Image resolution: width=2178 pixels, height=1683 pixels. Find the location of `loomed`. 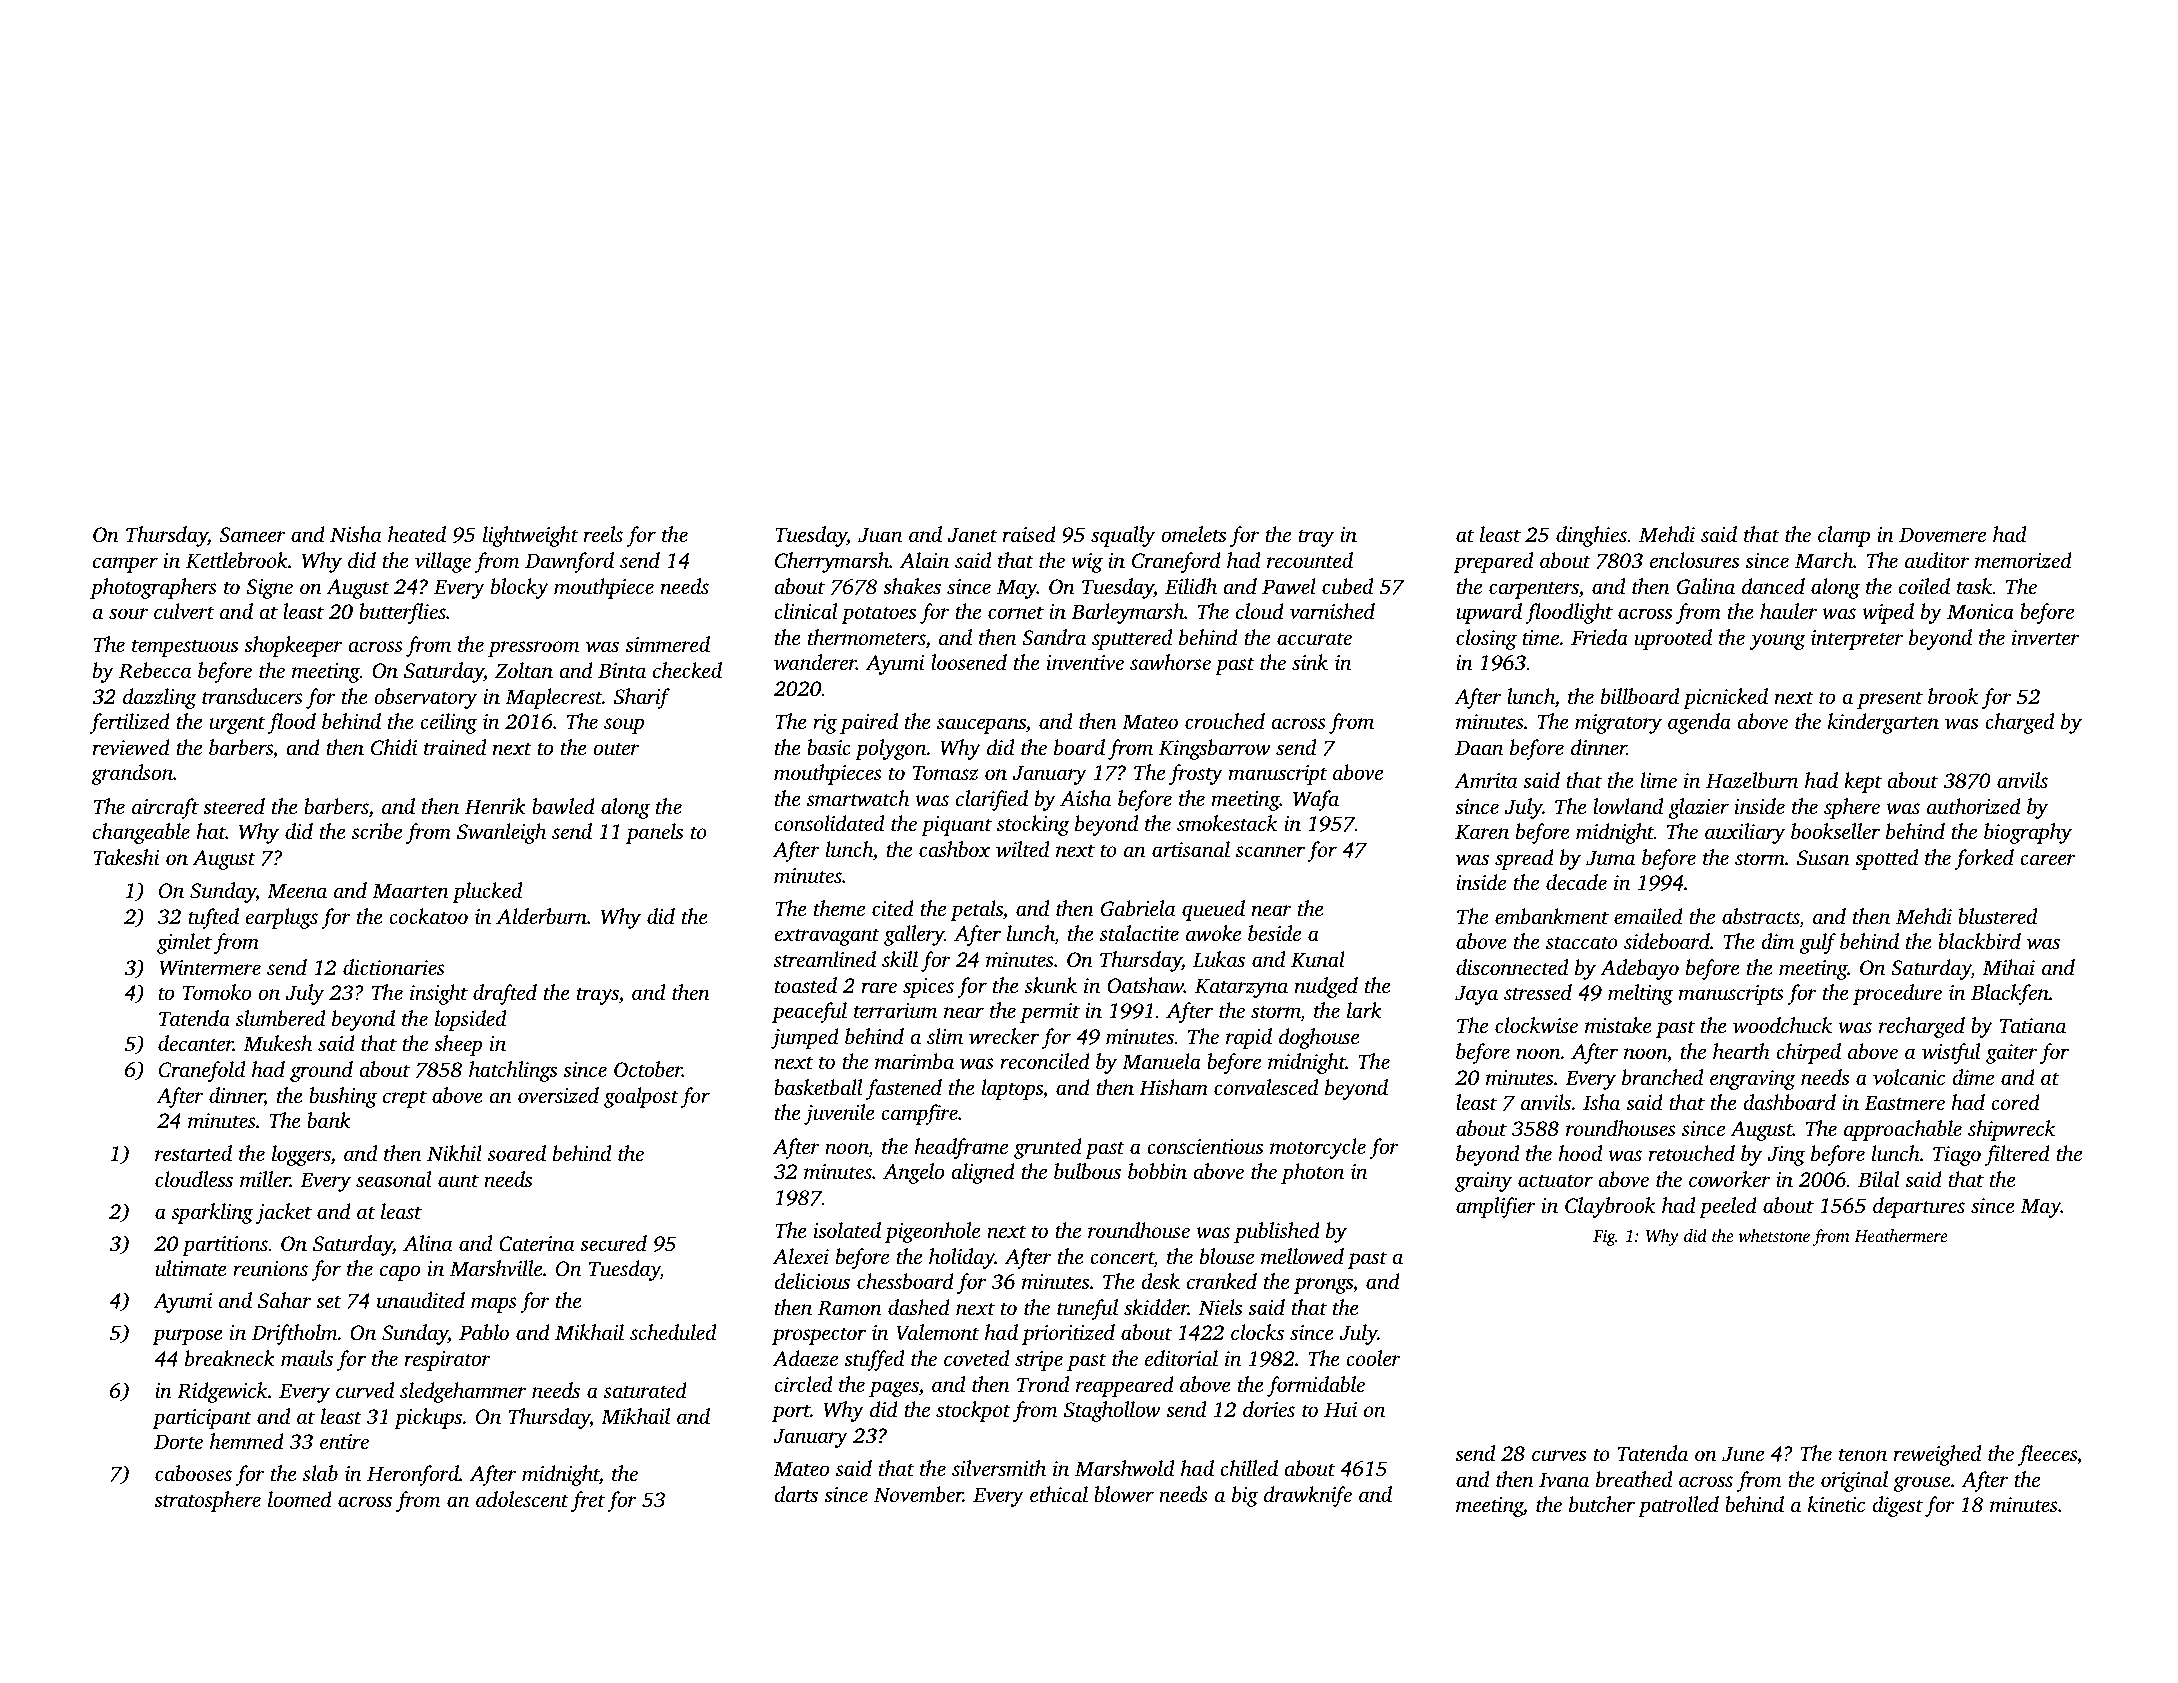

loomed is located at coordinates (300, 1499).
